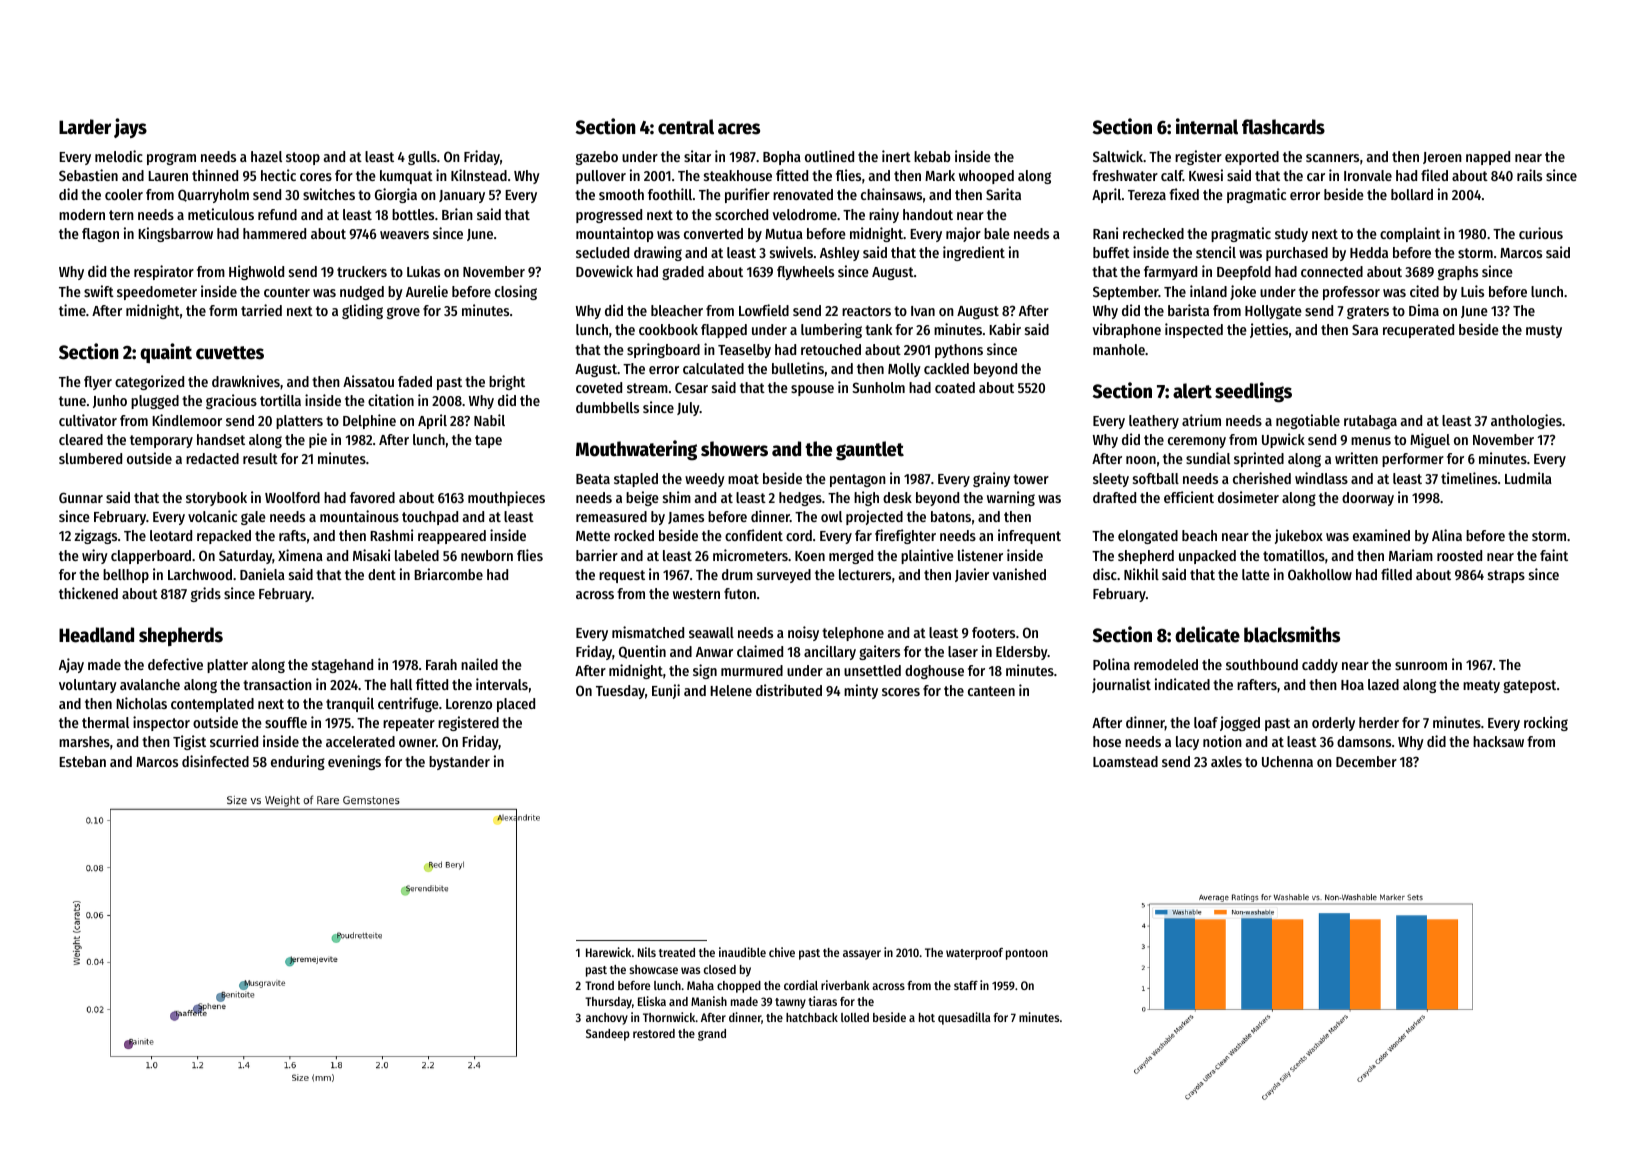 The height and width of the document is (1160, 1640). Describe the element at coordinates (1442, 158) in the document. I see `Jeroen` at that location.
